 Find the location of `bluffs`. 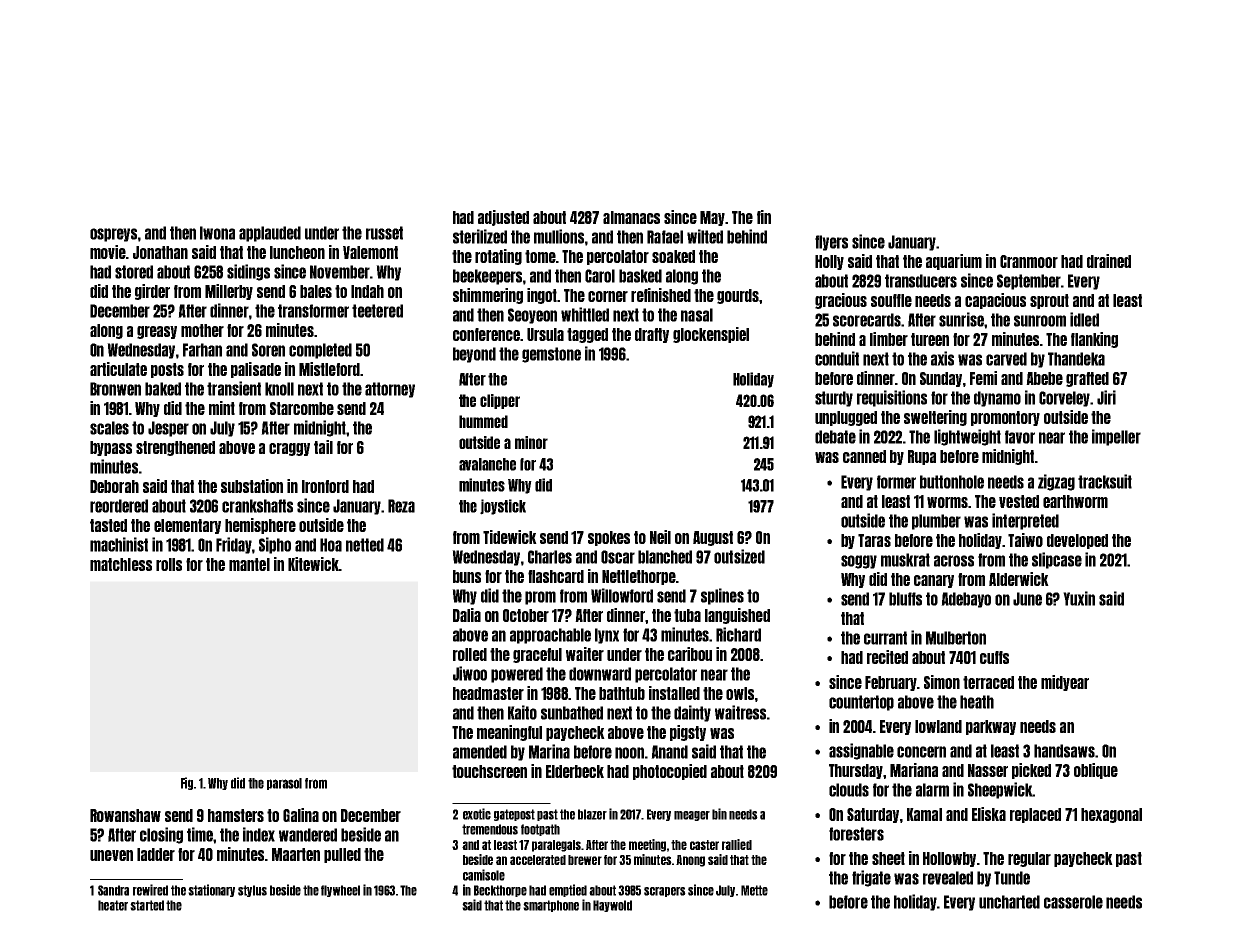

bluffs is located at coordinates (905, 599).
